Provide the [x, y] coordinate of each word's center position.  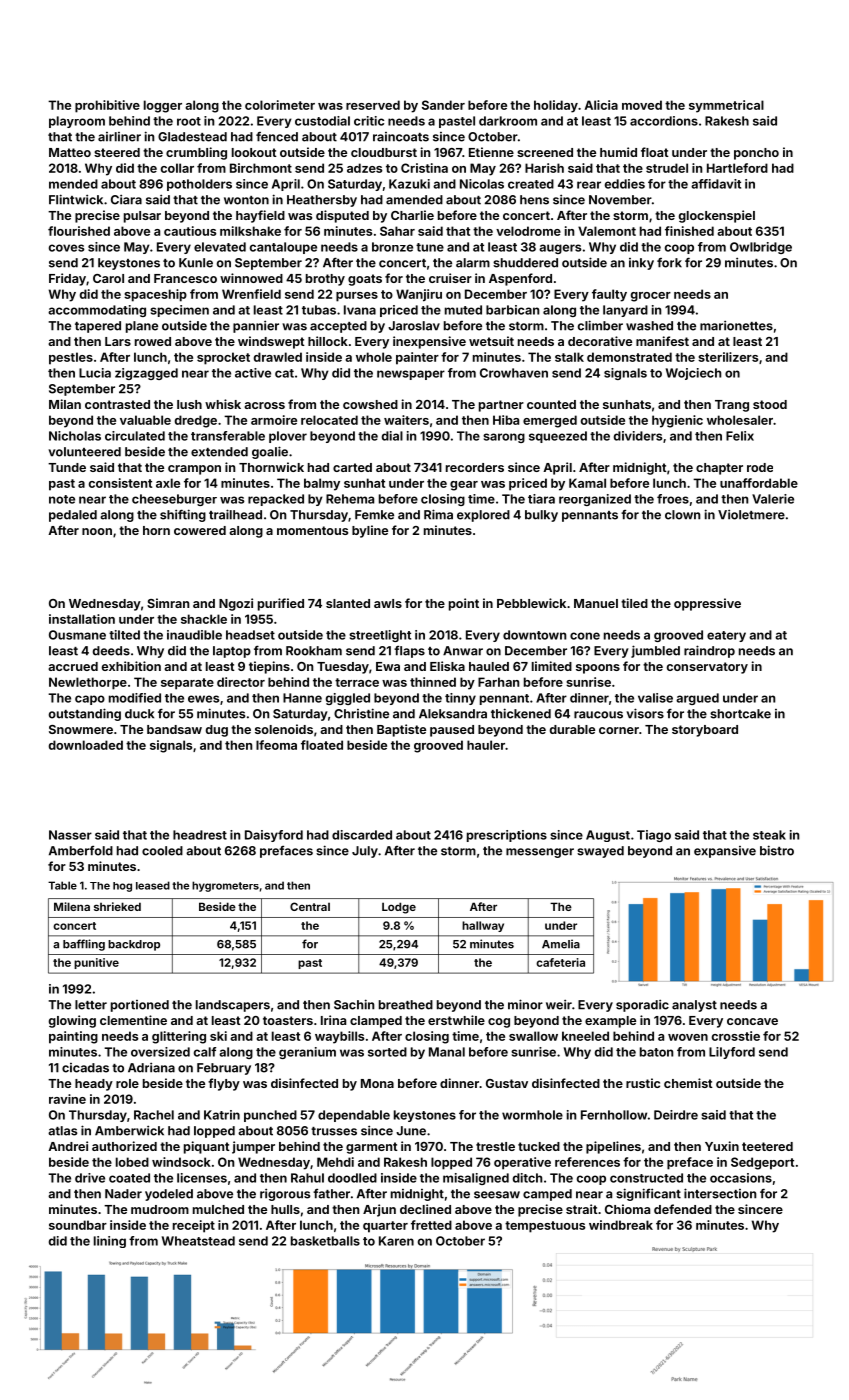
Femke [374, 515]
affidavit [716, 184]
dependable [354, 1116]
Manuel [596, 603]
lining [110, 1242]
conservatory [707, 668]
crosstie [736, 1036]
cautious [190, 231]
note [62, 499]
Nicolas [482, 184]
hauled [489, 666]
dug [217, 731]
